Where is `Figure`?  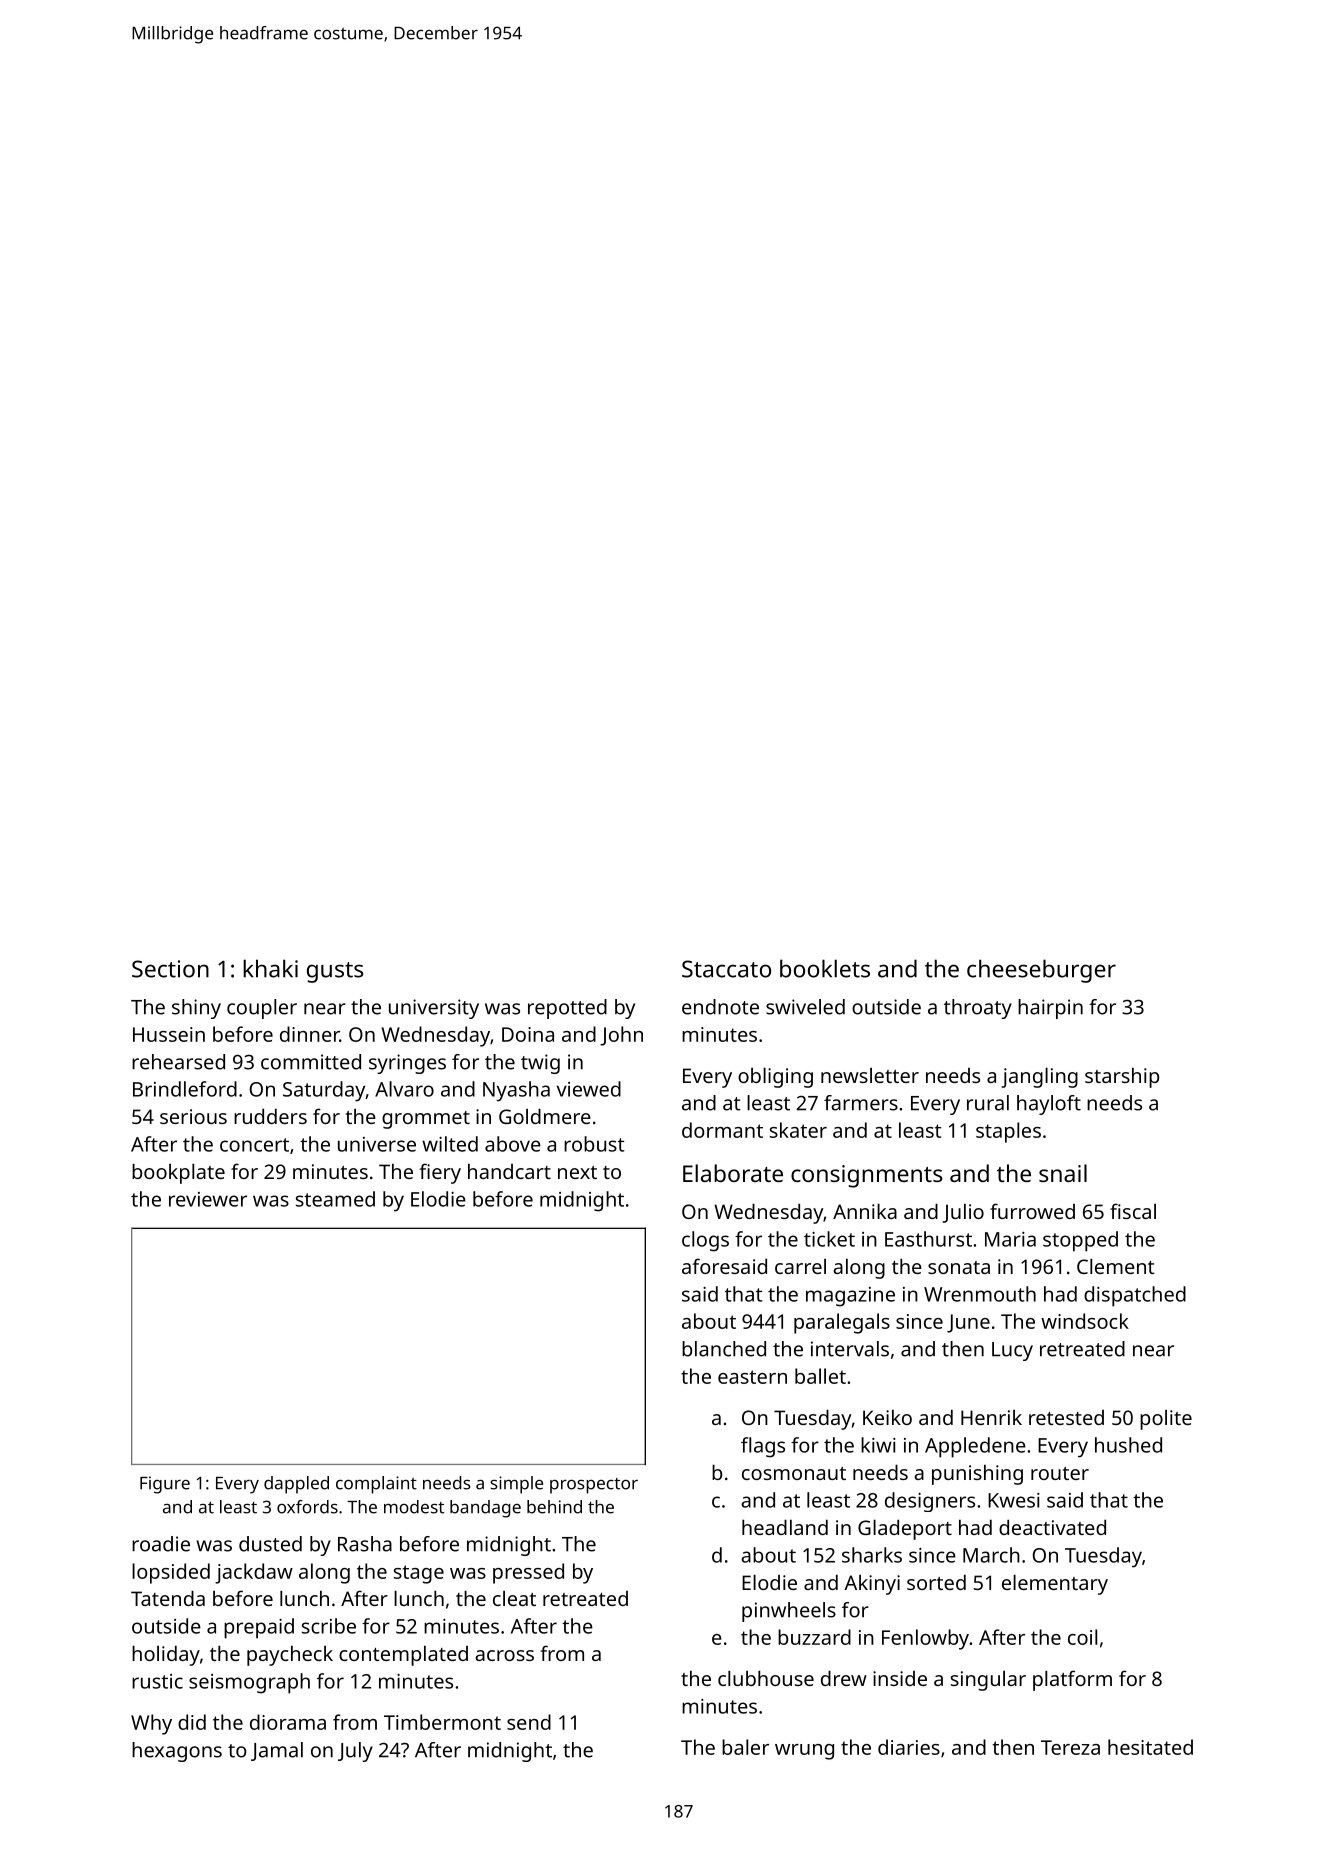 Figure is located at coordinates (165, 1485).
